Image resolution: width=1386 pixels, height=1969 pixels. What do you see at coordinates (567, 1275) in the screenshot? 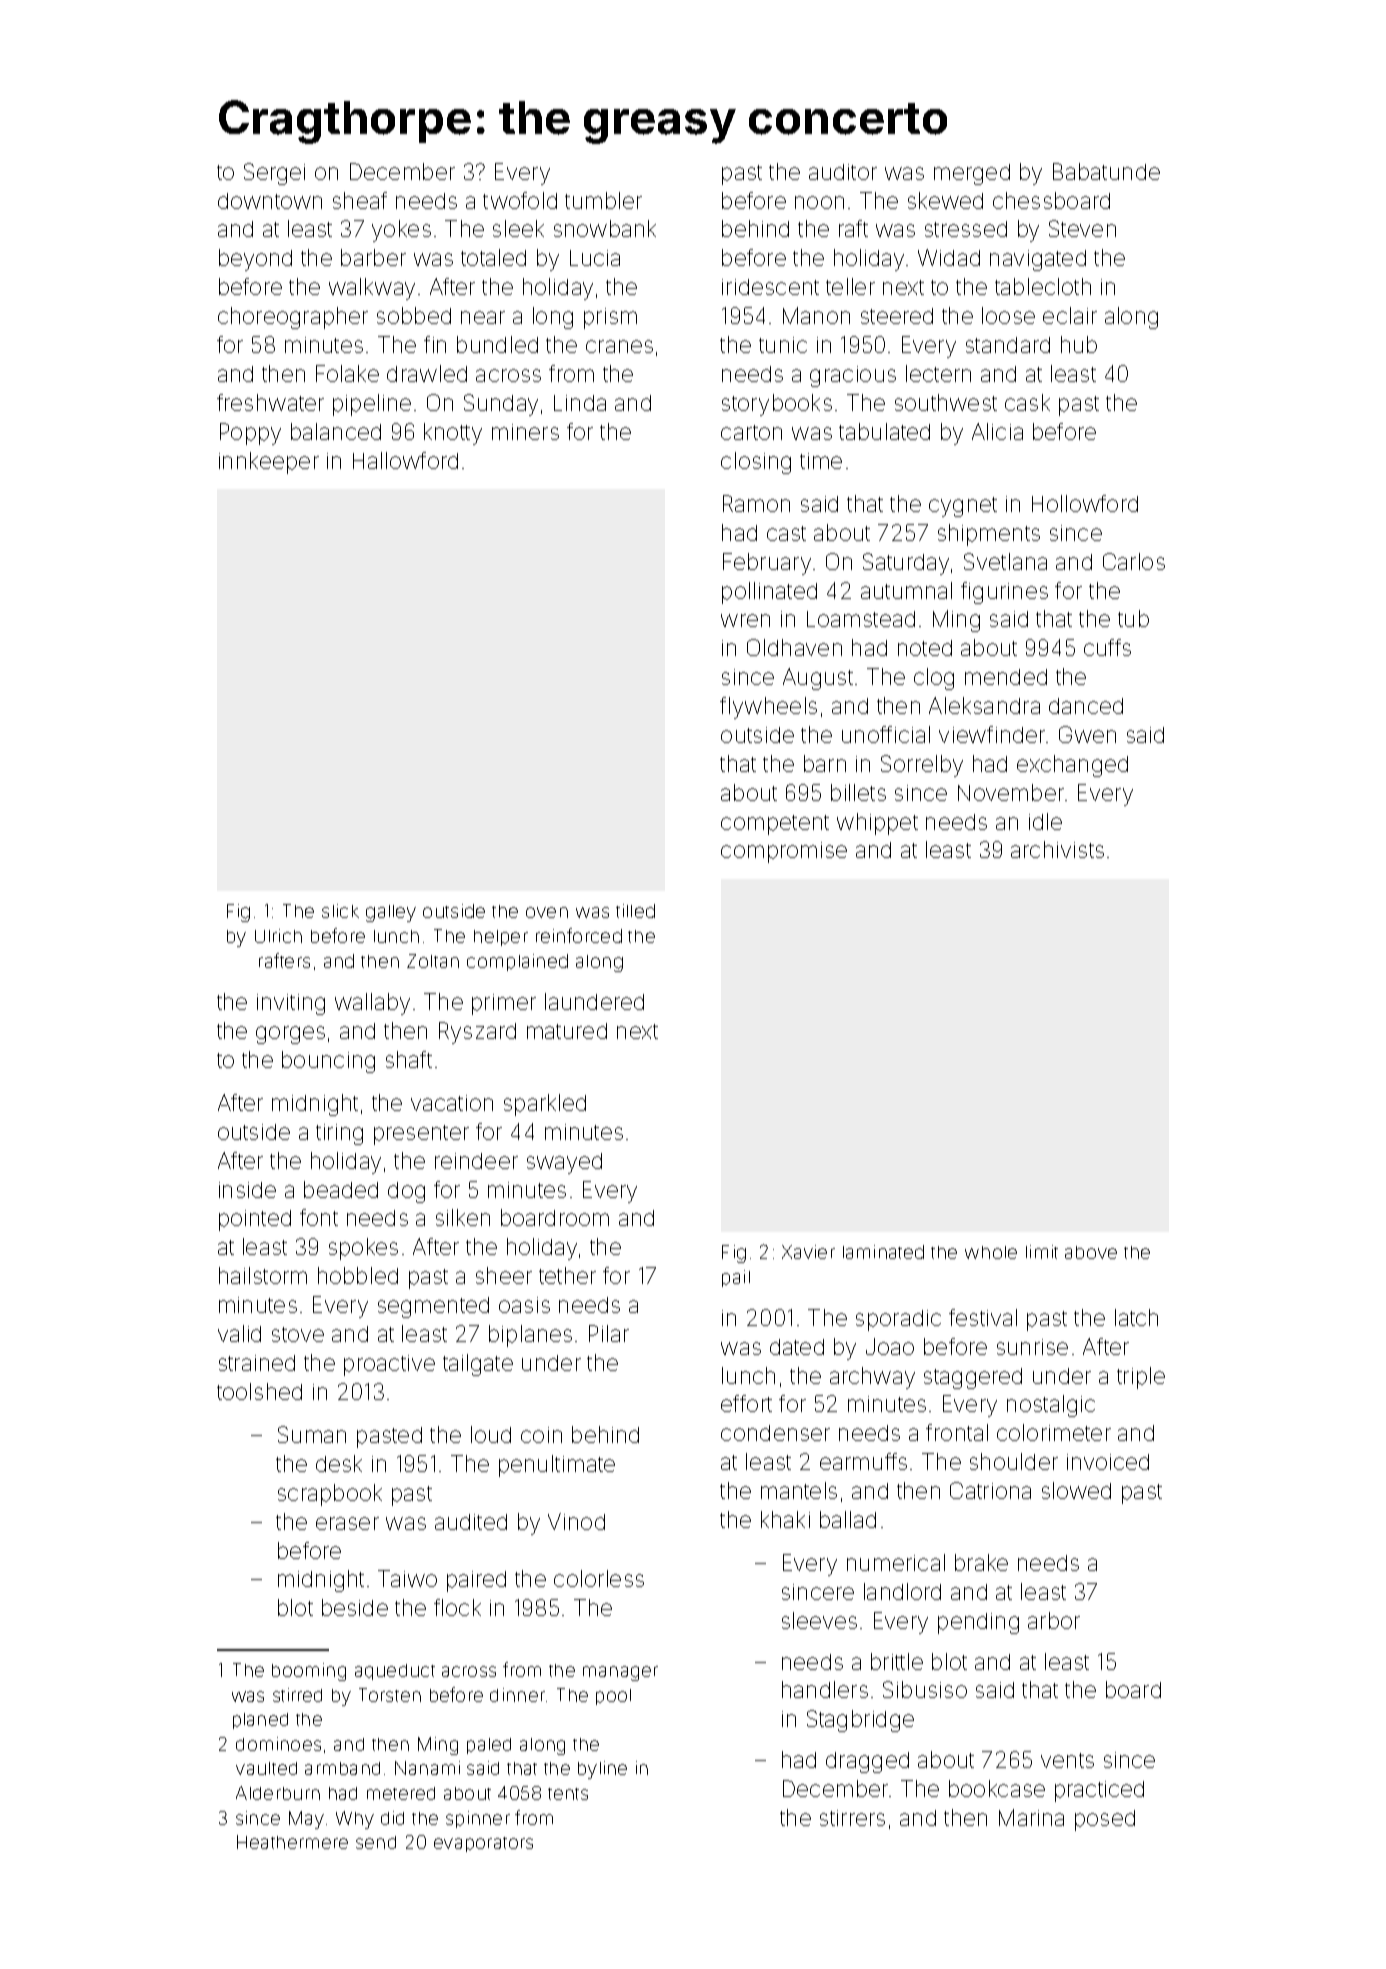
I see `tether` at bounding box center [567, 1275].
